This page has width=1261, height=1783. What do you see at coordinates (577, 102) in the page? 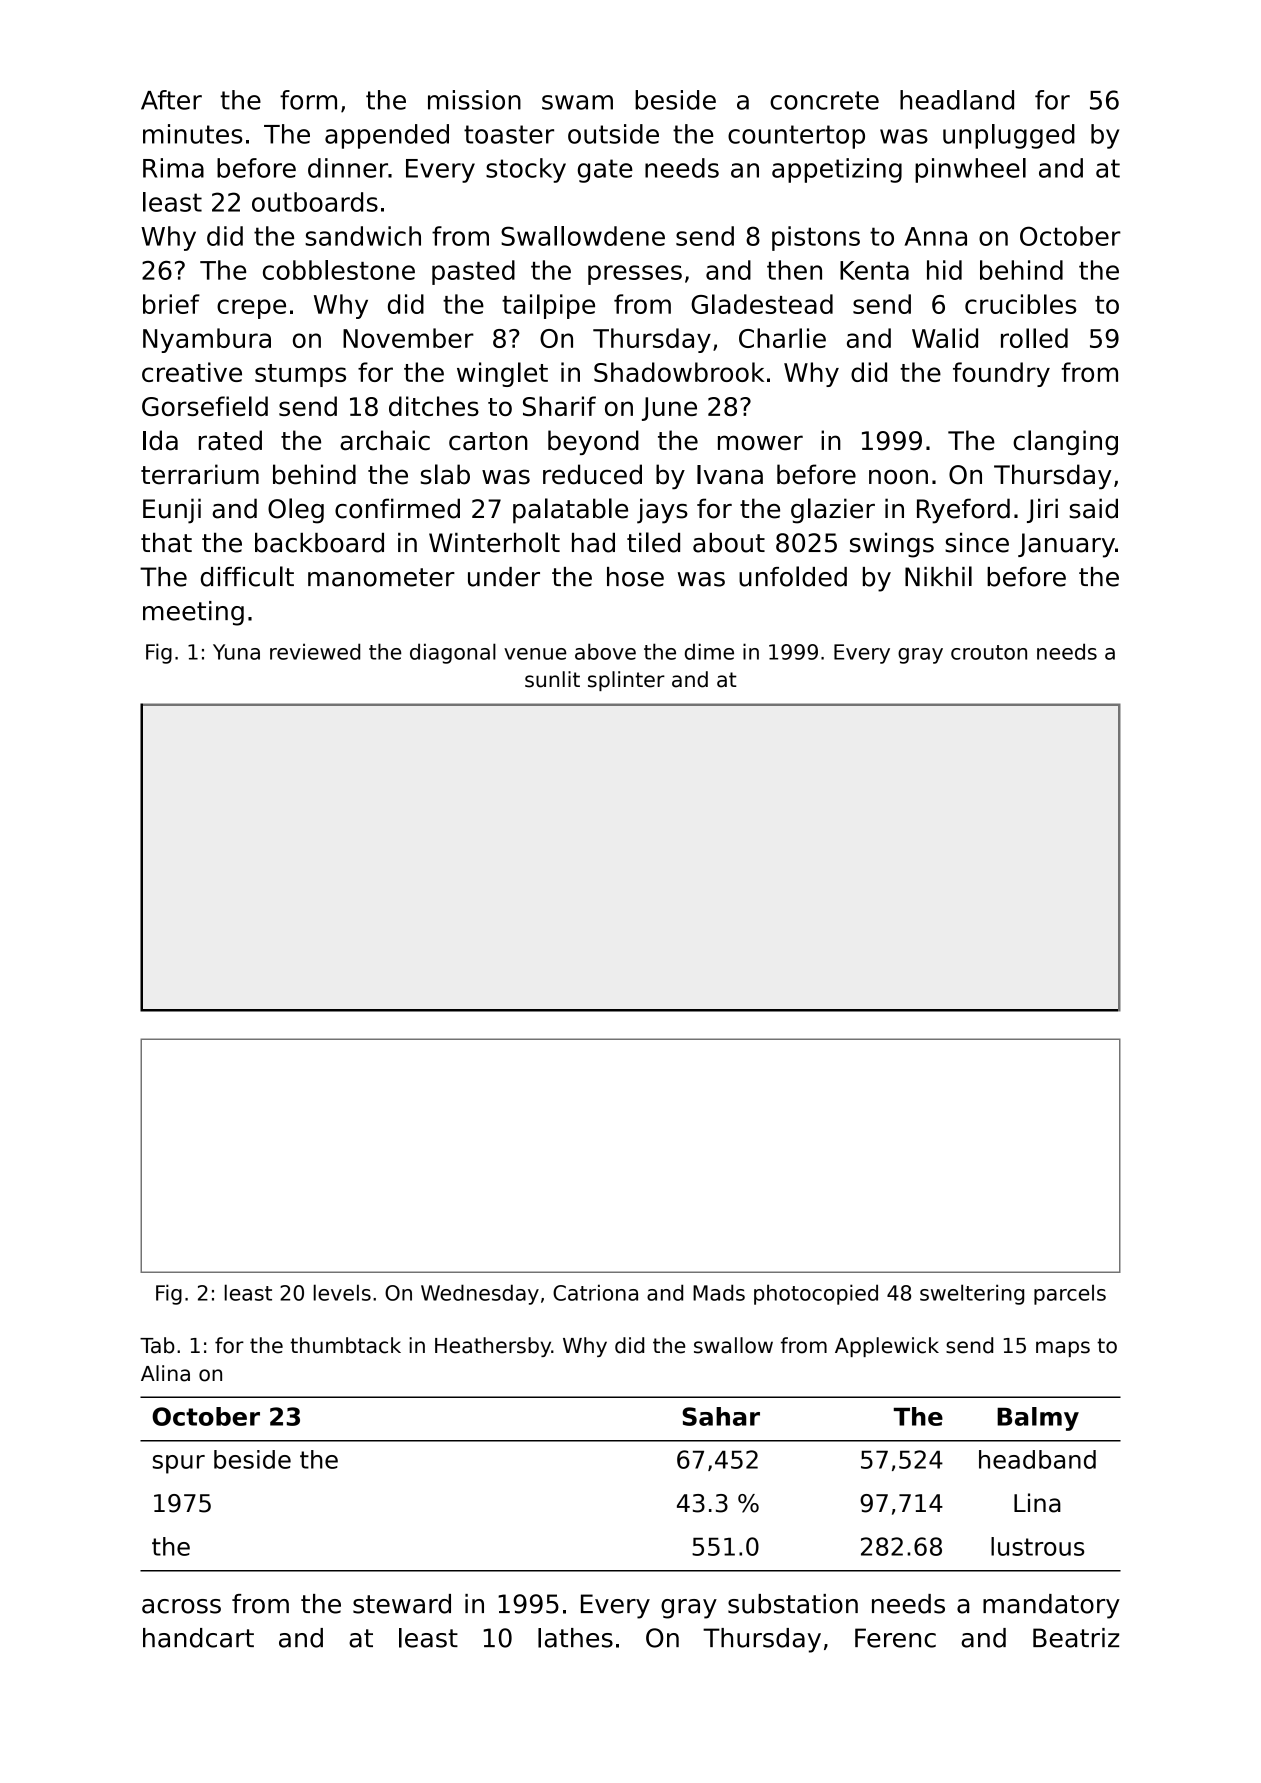
I see `swam` at bounding box center [577, 102].
